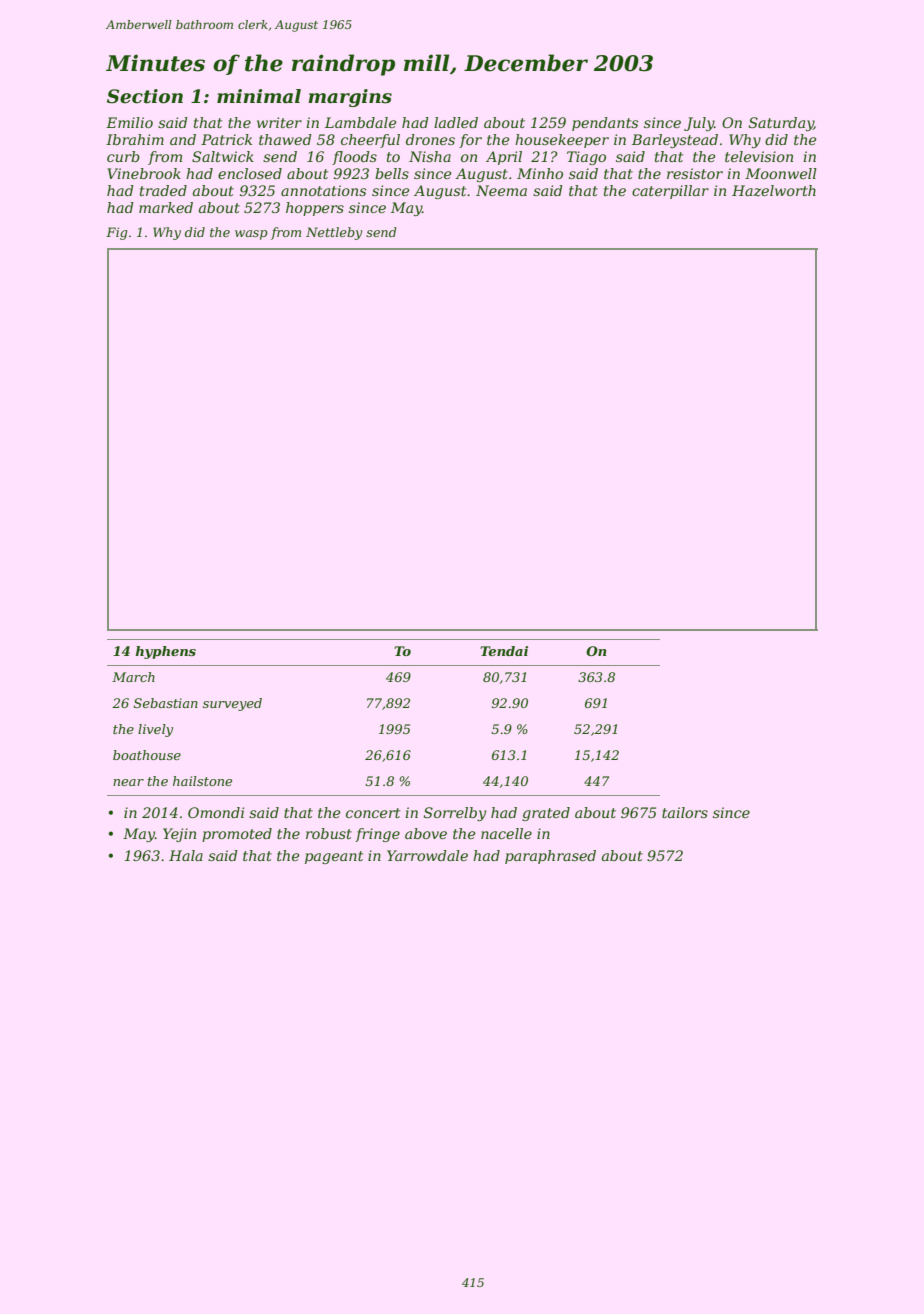 The height and width of the document is (1314, 924). I want to click on pendants, so click(605, 124).
